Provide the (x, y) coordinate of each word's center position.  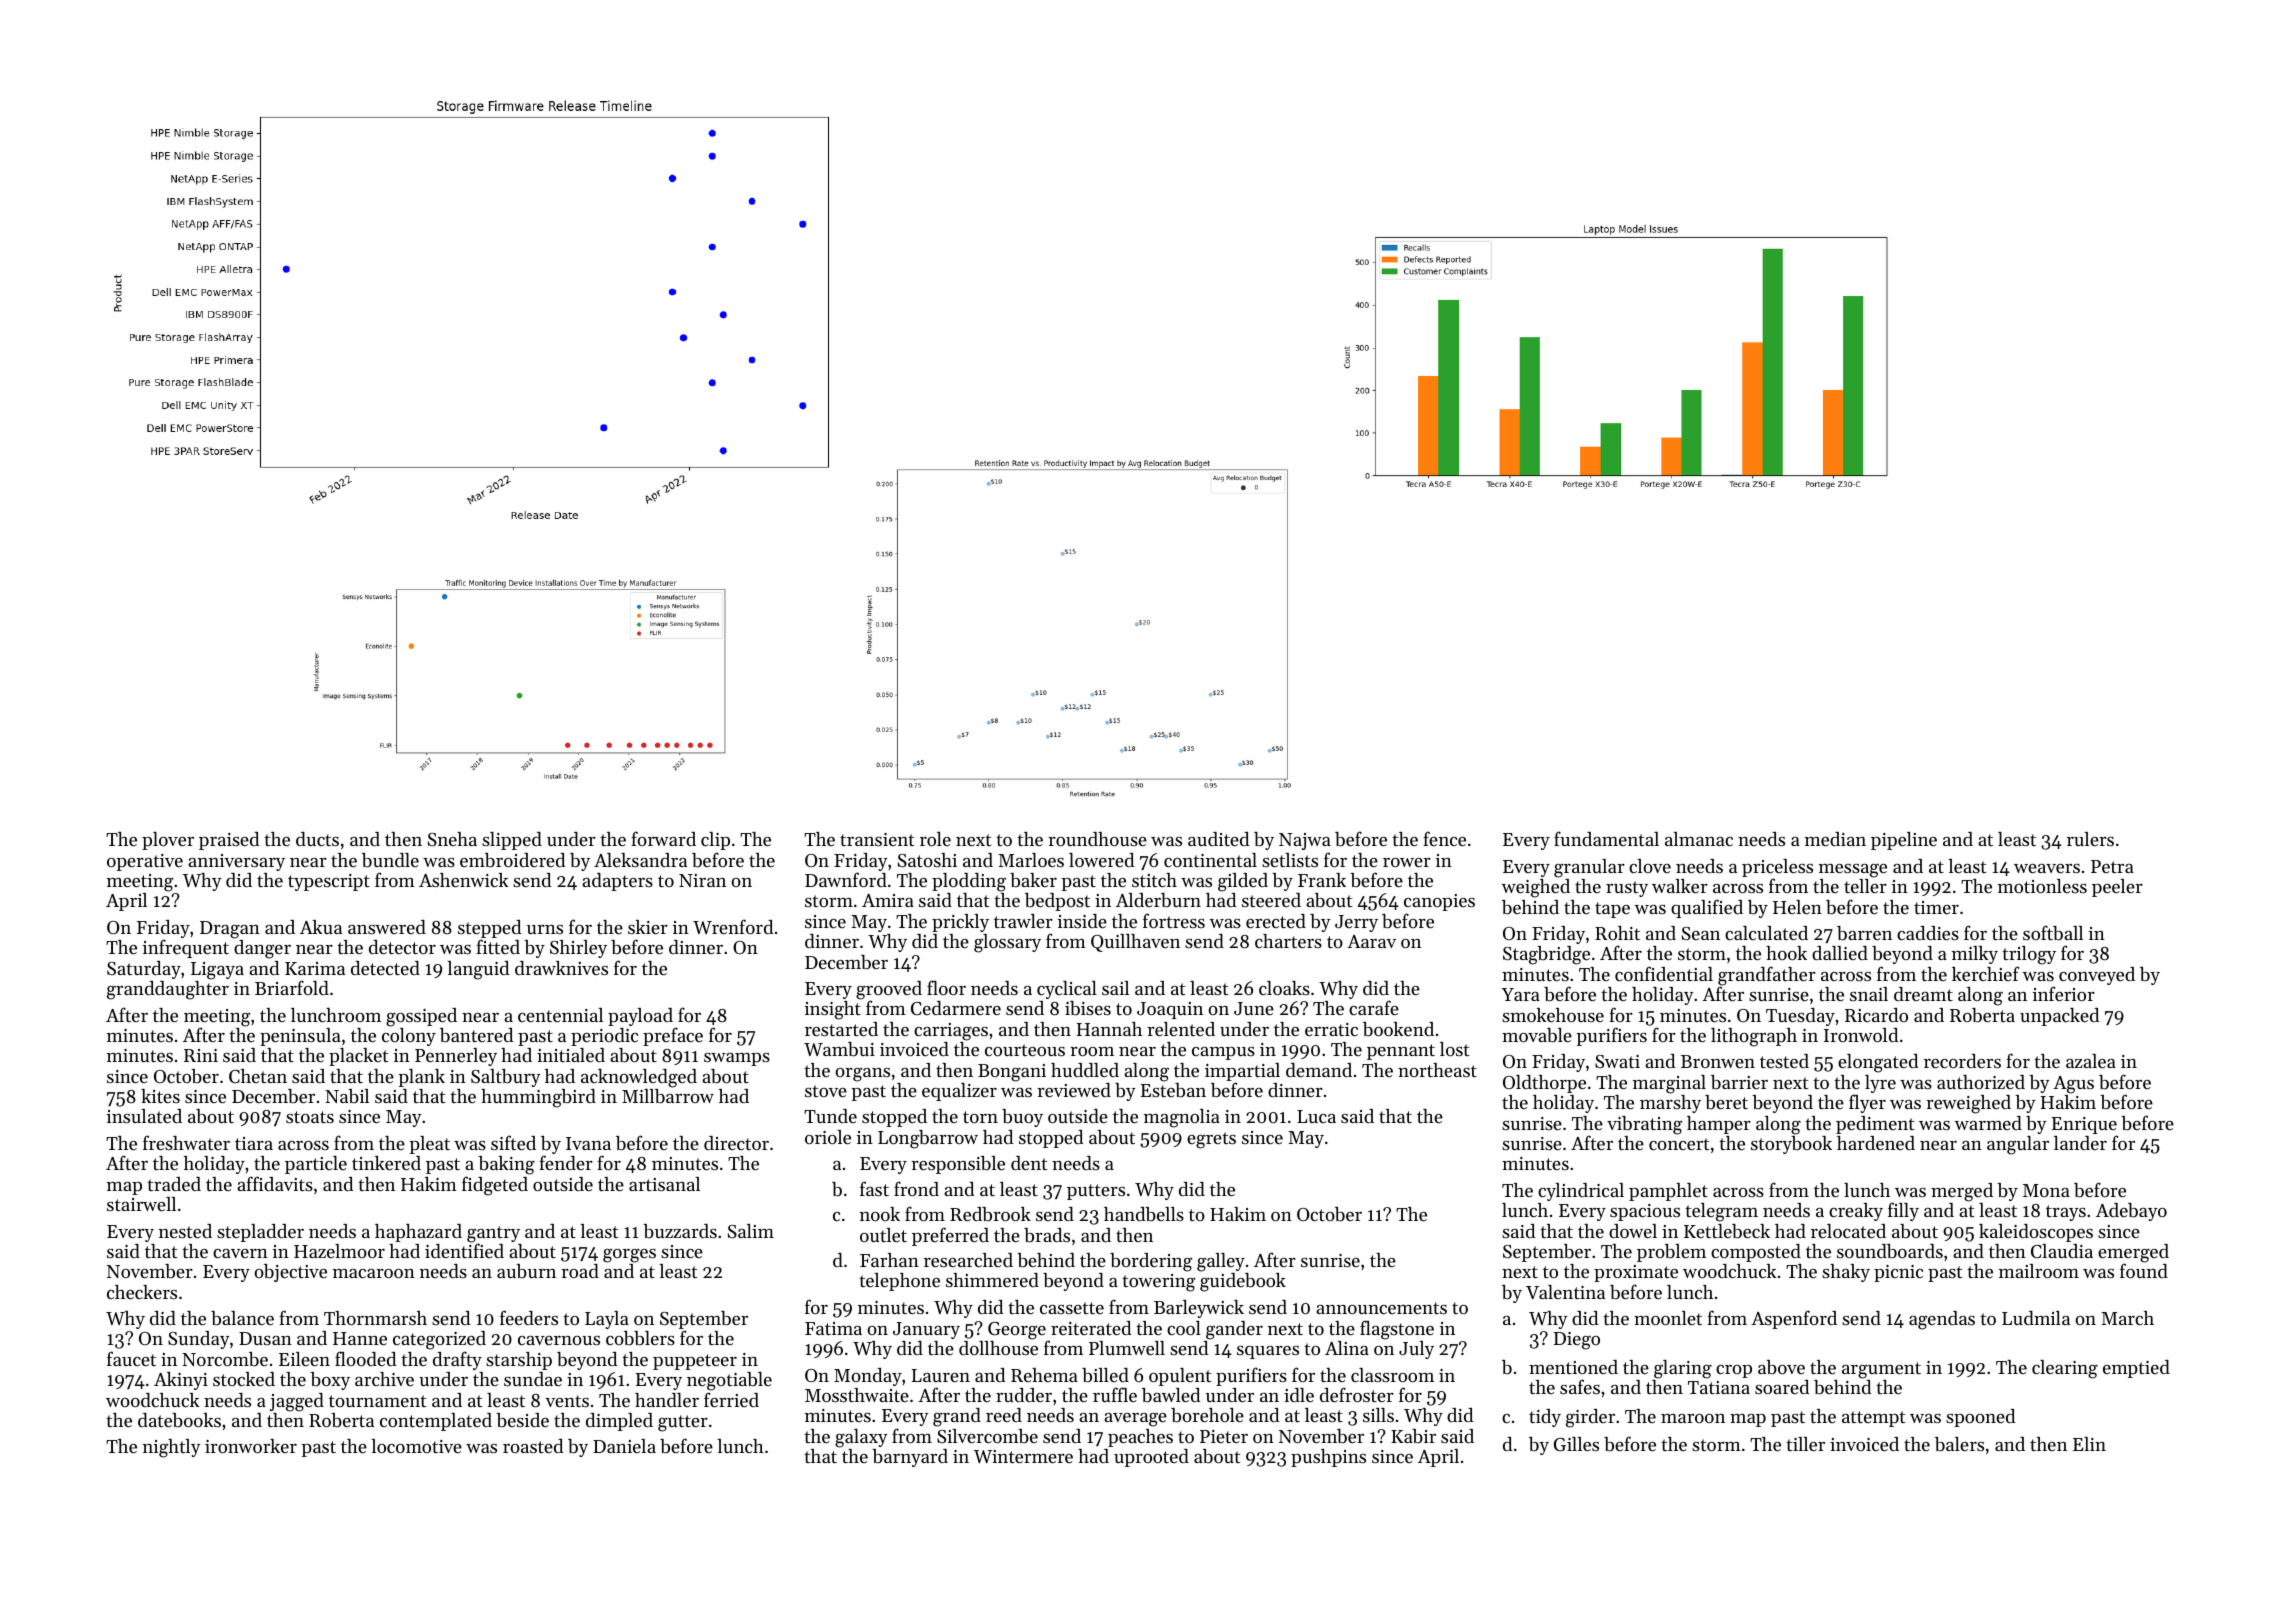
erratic (1331, 1029)
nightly (172, 1448)
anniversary (236, 862)
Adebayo (2131, 1212)
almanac (1699, 839)
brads (1047, 1235)
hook (1786, 953)
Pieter (1224, 1436)
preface (673, 1036)
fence (1444, 838)
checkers (142, 1292)
